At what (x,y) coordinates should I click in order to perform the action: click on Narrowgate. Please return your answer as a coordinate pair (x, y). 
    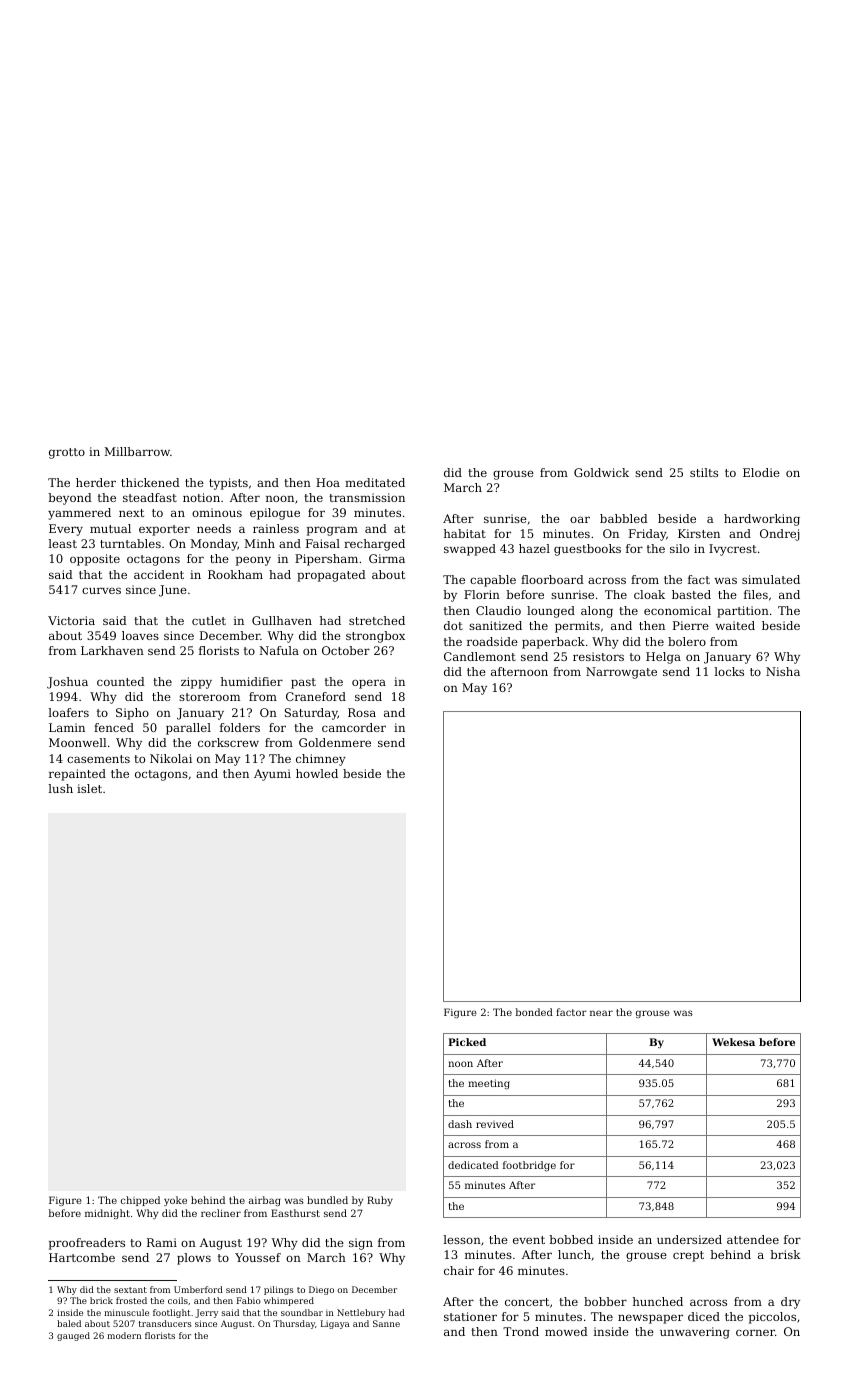
    Looking at the image, I should click on (621, 673).
